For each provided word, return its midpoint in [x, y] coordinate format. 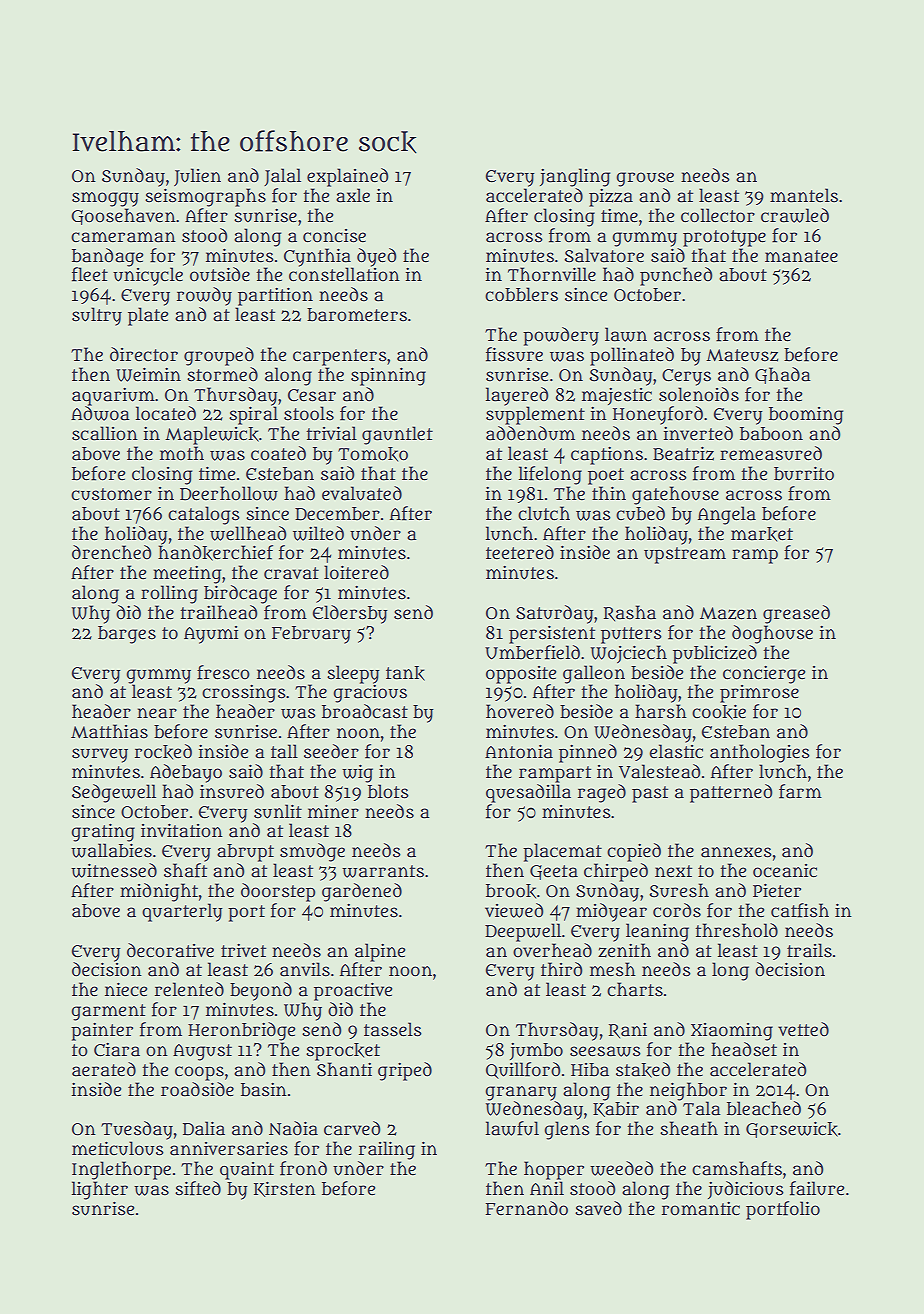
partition [275, 296]
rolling [169, 594]
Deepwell [523, 932]
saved [598, 1208]
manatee [801, 256]
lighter [100, 1190]
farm [800, 791]
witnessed [114, 870]
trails [809, 950]
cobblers [521, 294]
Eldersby [350, 614]
